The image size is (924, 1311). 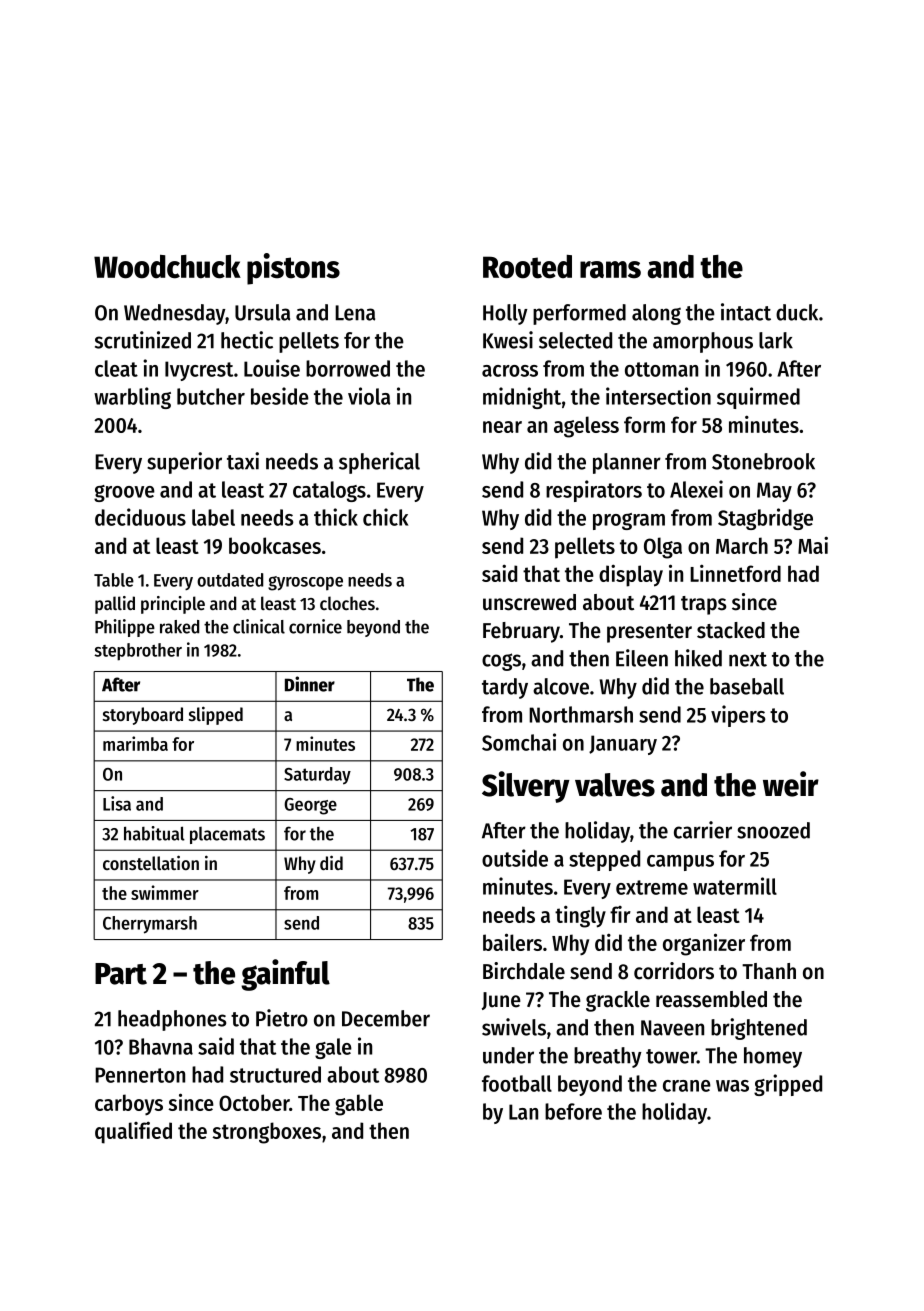 I want to click on Rooted, so click(x=527, y=267).
